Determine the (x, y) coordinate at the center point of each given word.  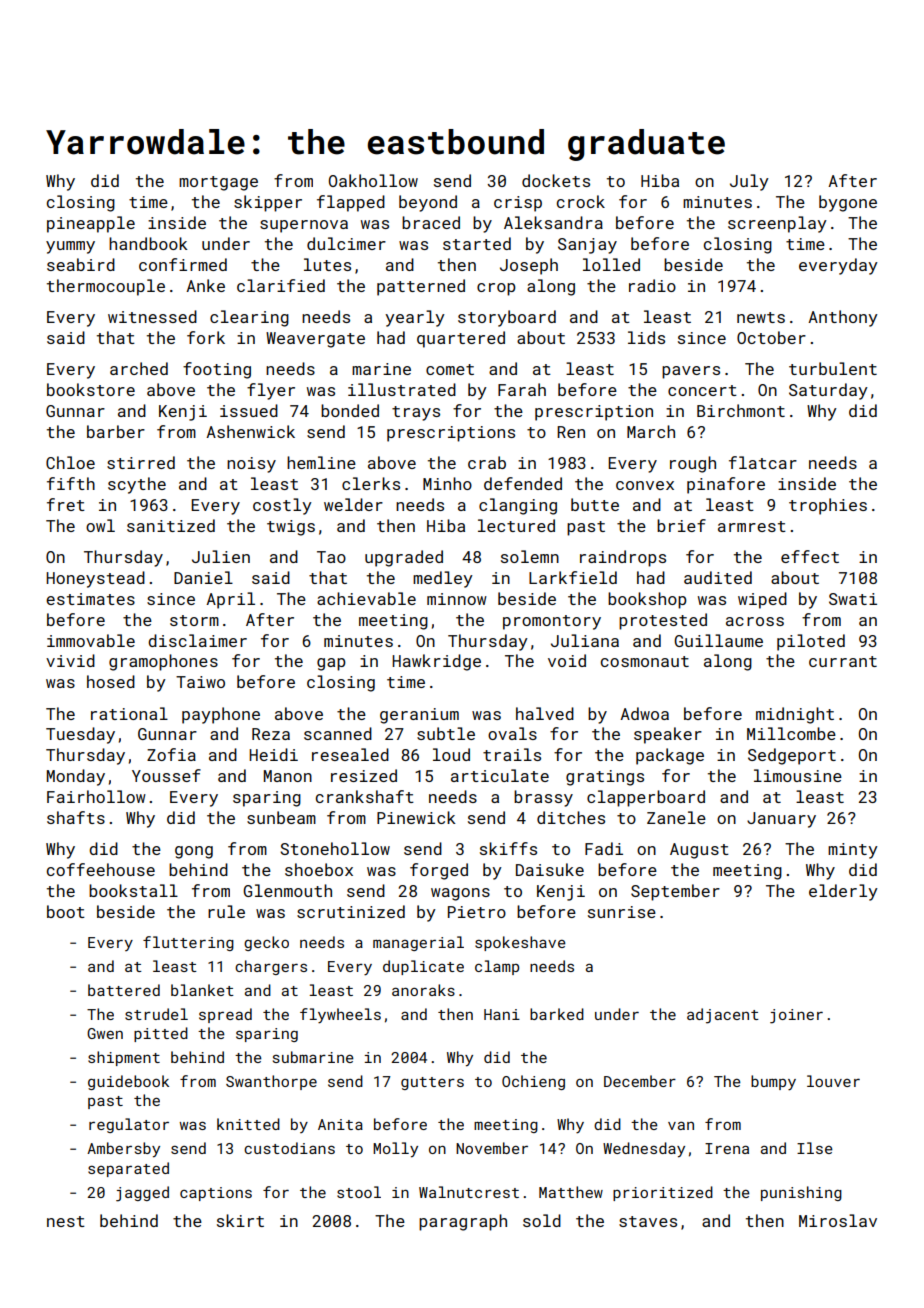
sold (542, 1220)
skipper (268, 203)
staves (648, 1221)
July (749, 182)
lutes (327, 264)
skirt (240, 1220)
